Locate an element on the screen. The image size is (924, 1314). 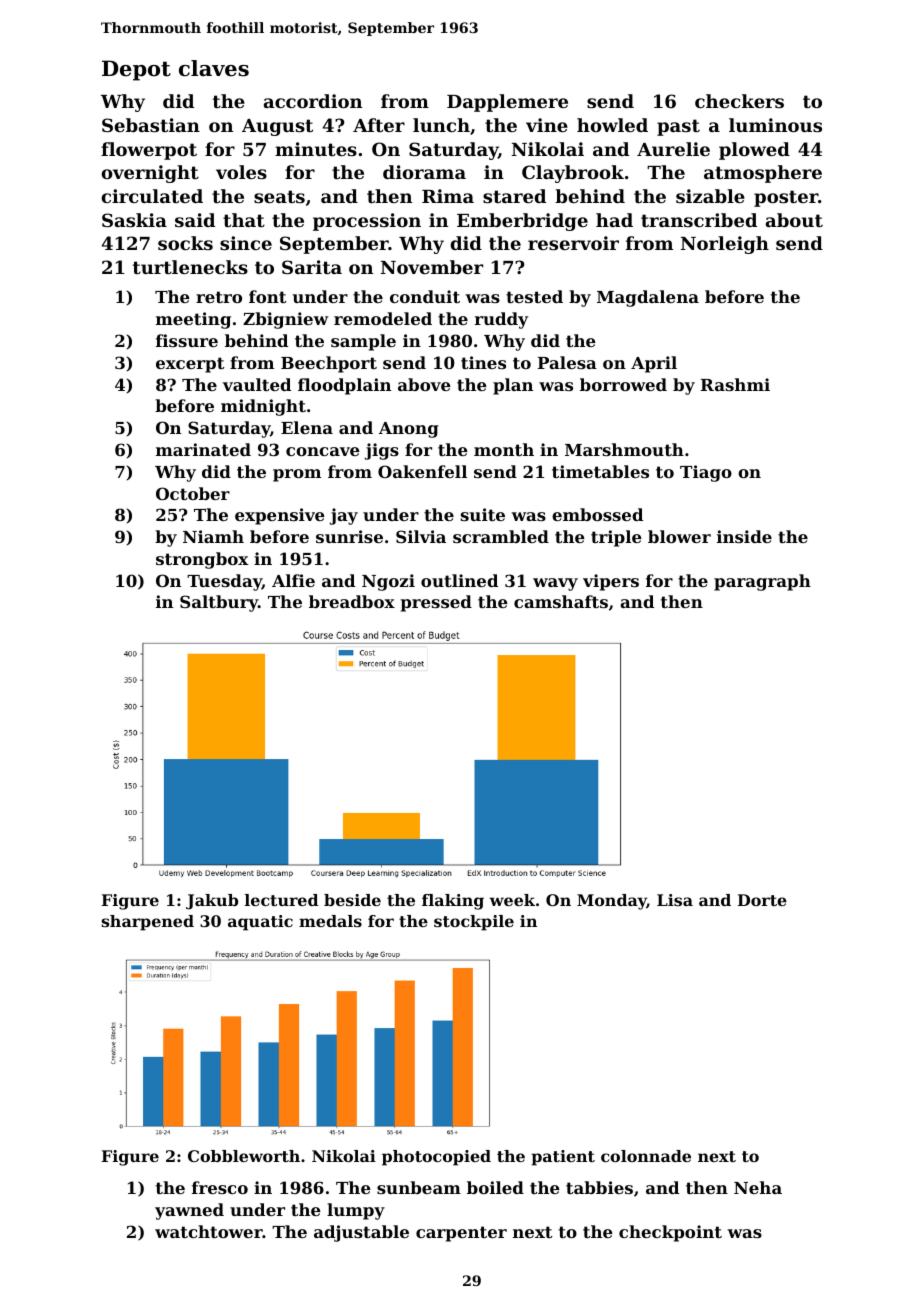
checkpoint is located at coordinates (670, 1233).
